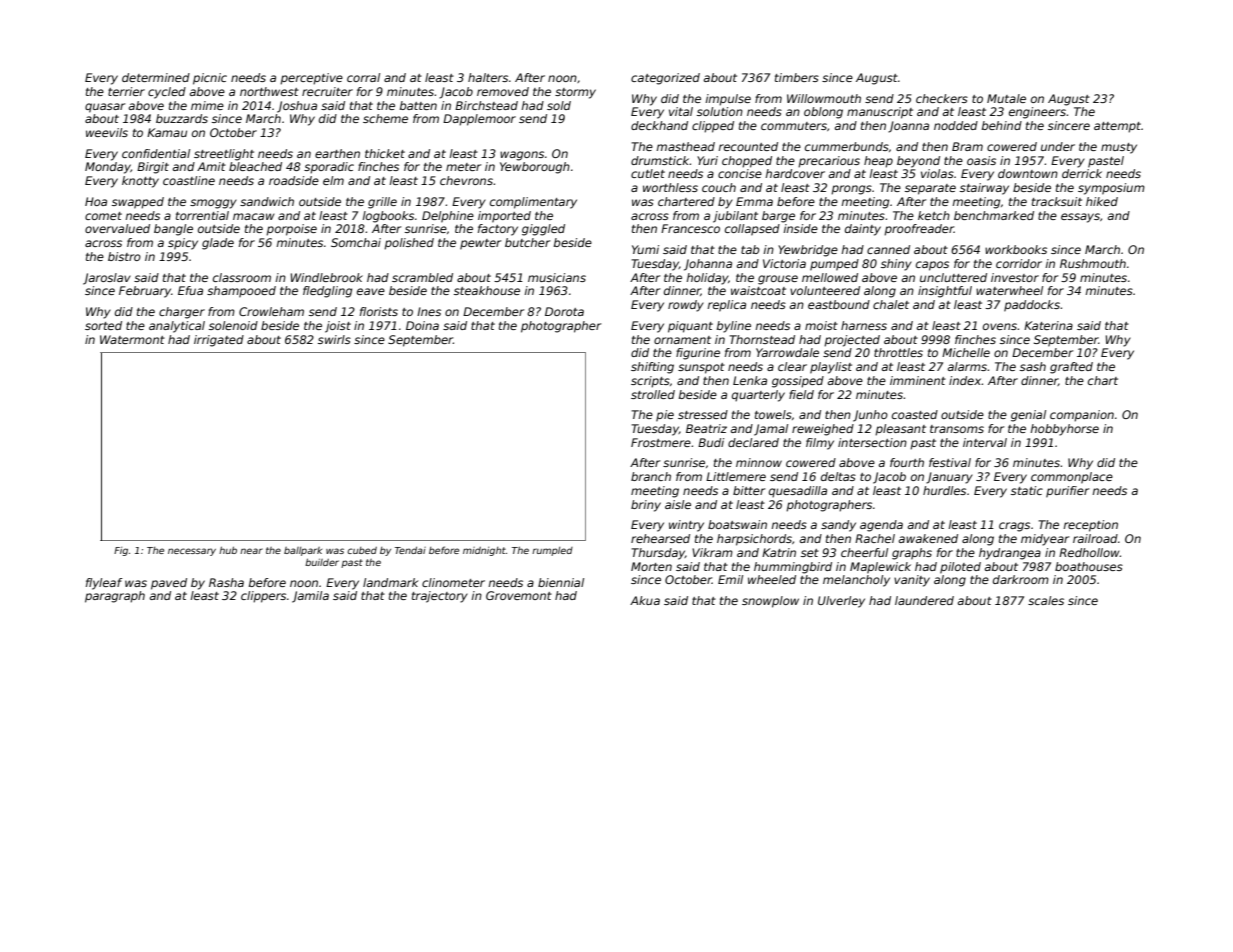 This screenshot has height=952, width=1233. I want to click on clippers, so click(263, 597).
